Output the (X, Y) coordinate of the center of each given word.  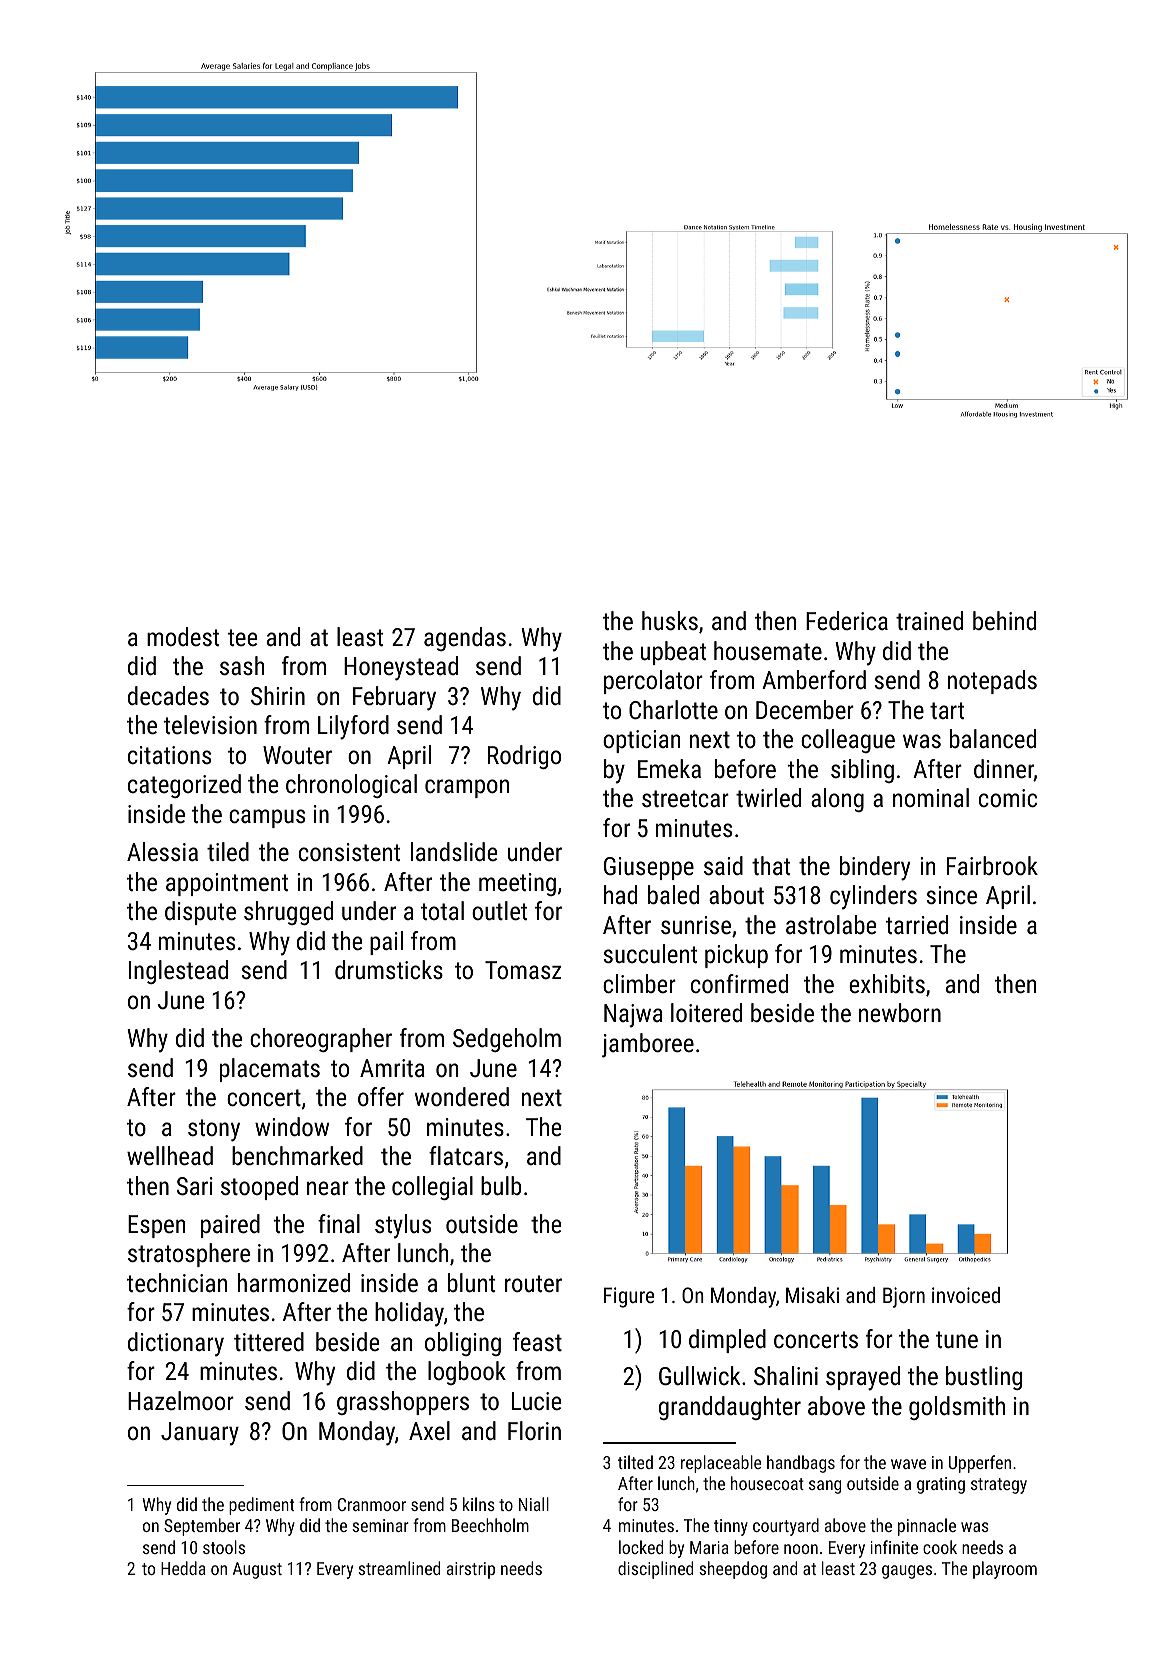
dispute (200, 913)
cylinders (873, 897)
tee (242, 637)
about (736, 894)
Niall (534, 1504)
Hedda (183, 1568)
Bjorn (904, 1297)
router (533, 1283)
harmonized (294, 1282)
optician (641, 741)
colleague (848, 741)
